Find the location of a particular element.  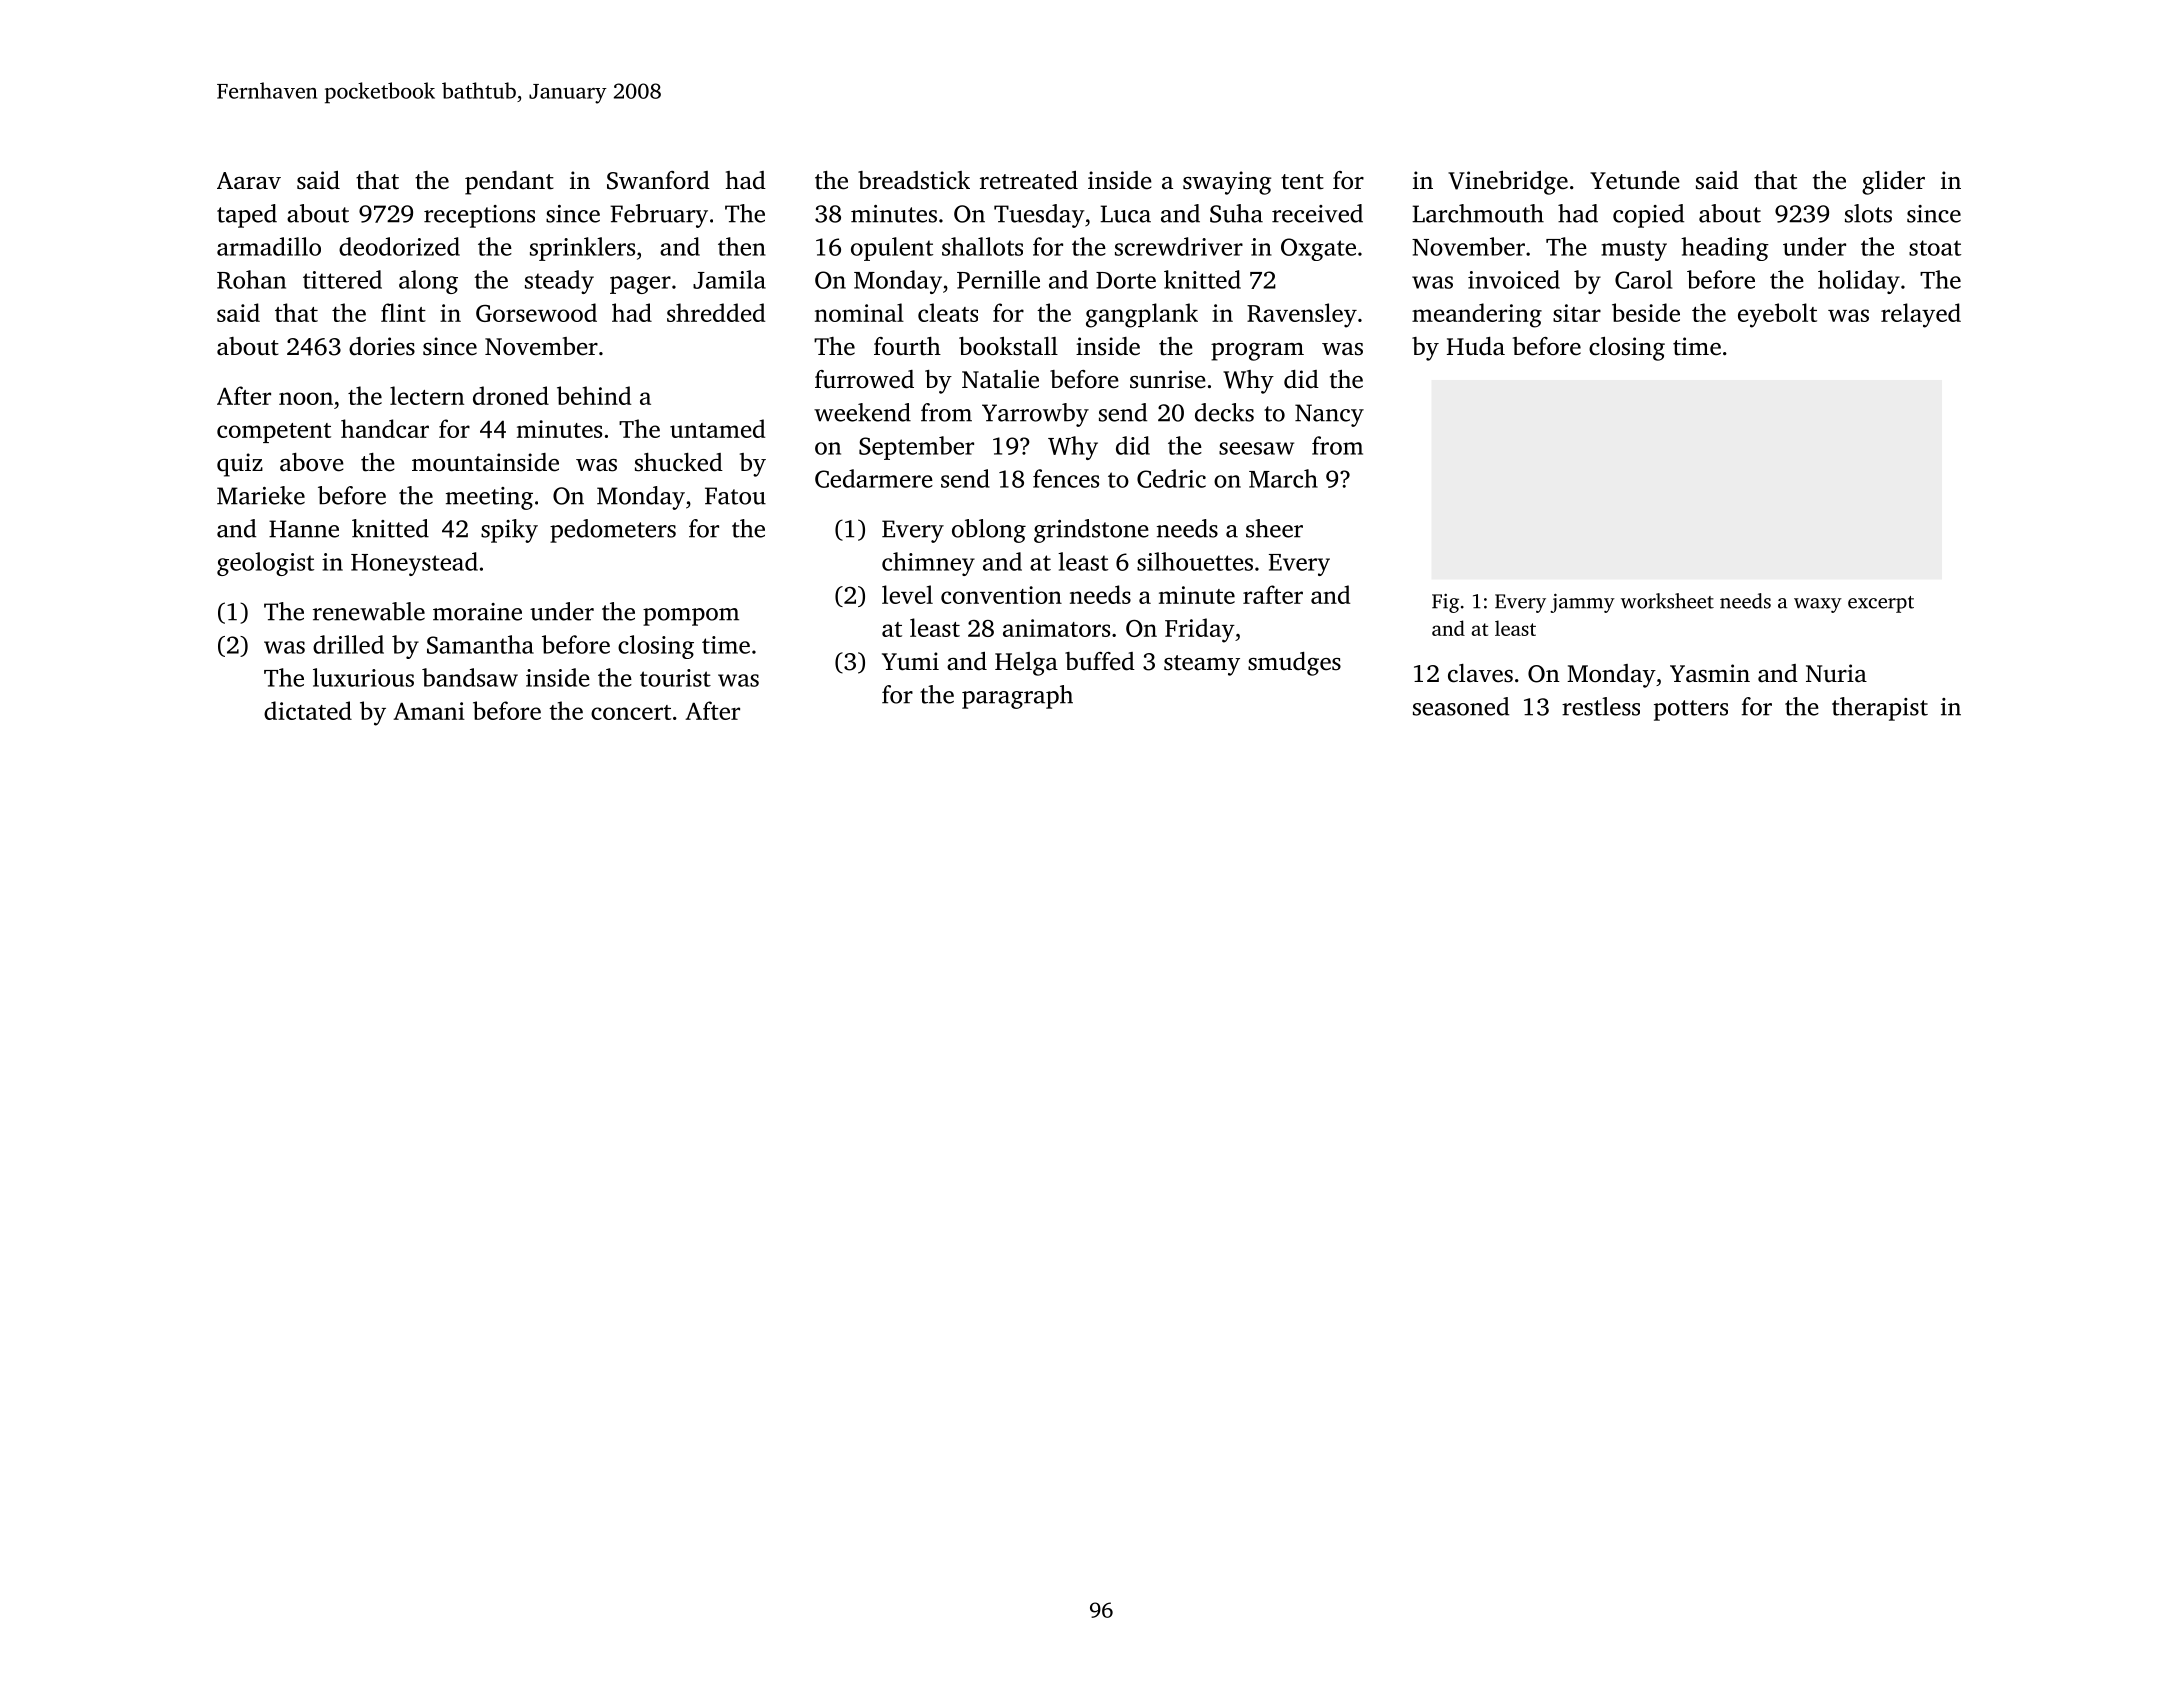

Yetunde is located at coordinates (1635, 180).
